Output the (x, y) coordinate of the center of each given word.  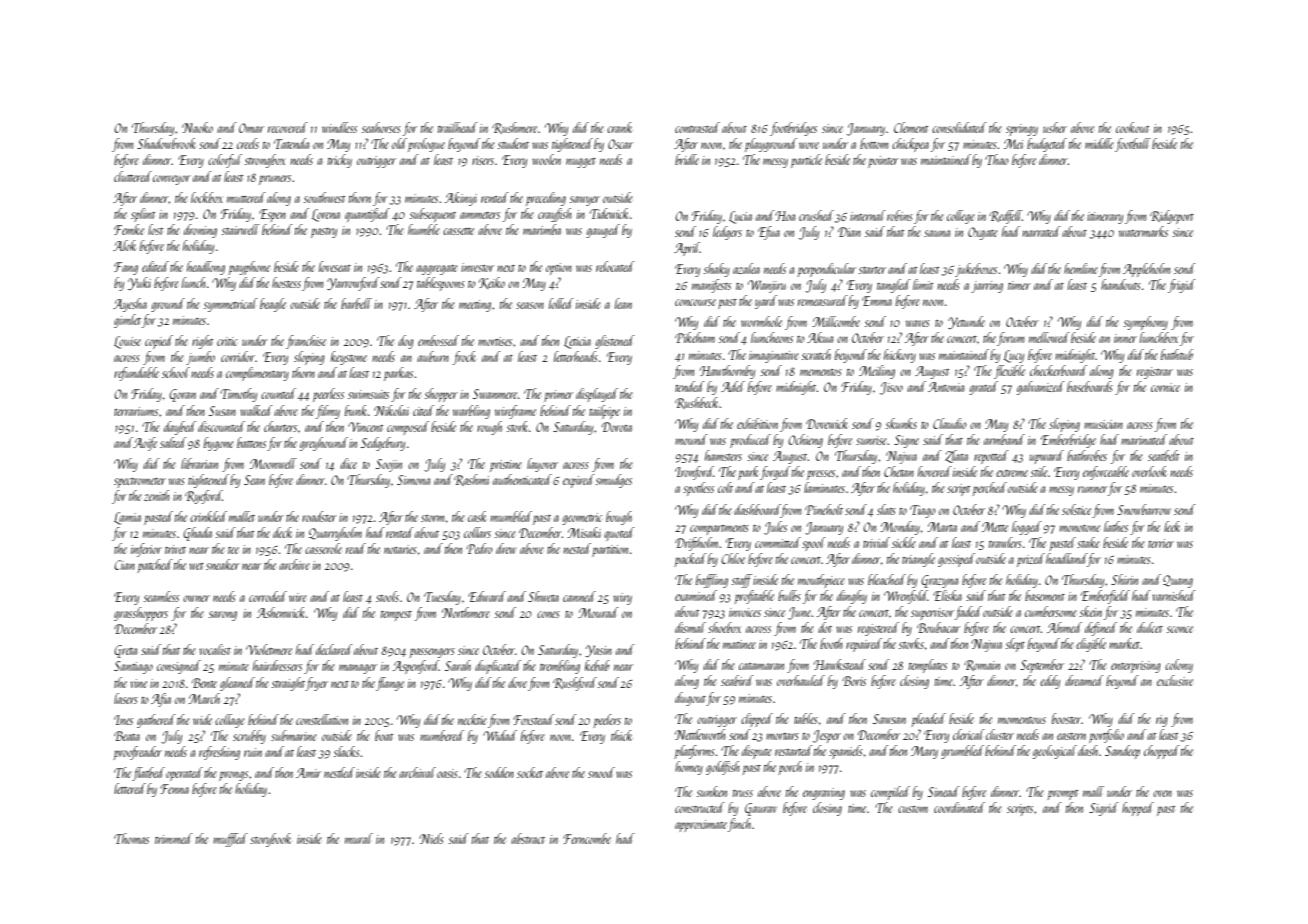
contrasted (697, 127)
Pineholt (824, 509)
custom (913, 809)
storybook (270, 840)
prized (1031, 560)
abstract (528, 838)
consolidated (959, 127)
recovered (288, 127)
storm (432, 518)
